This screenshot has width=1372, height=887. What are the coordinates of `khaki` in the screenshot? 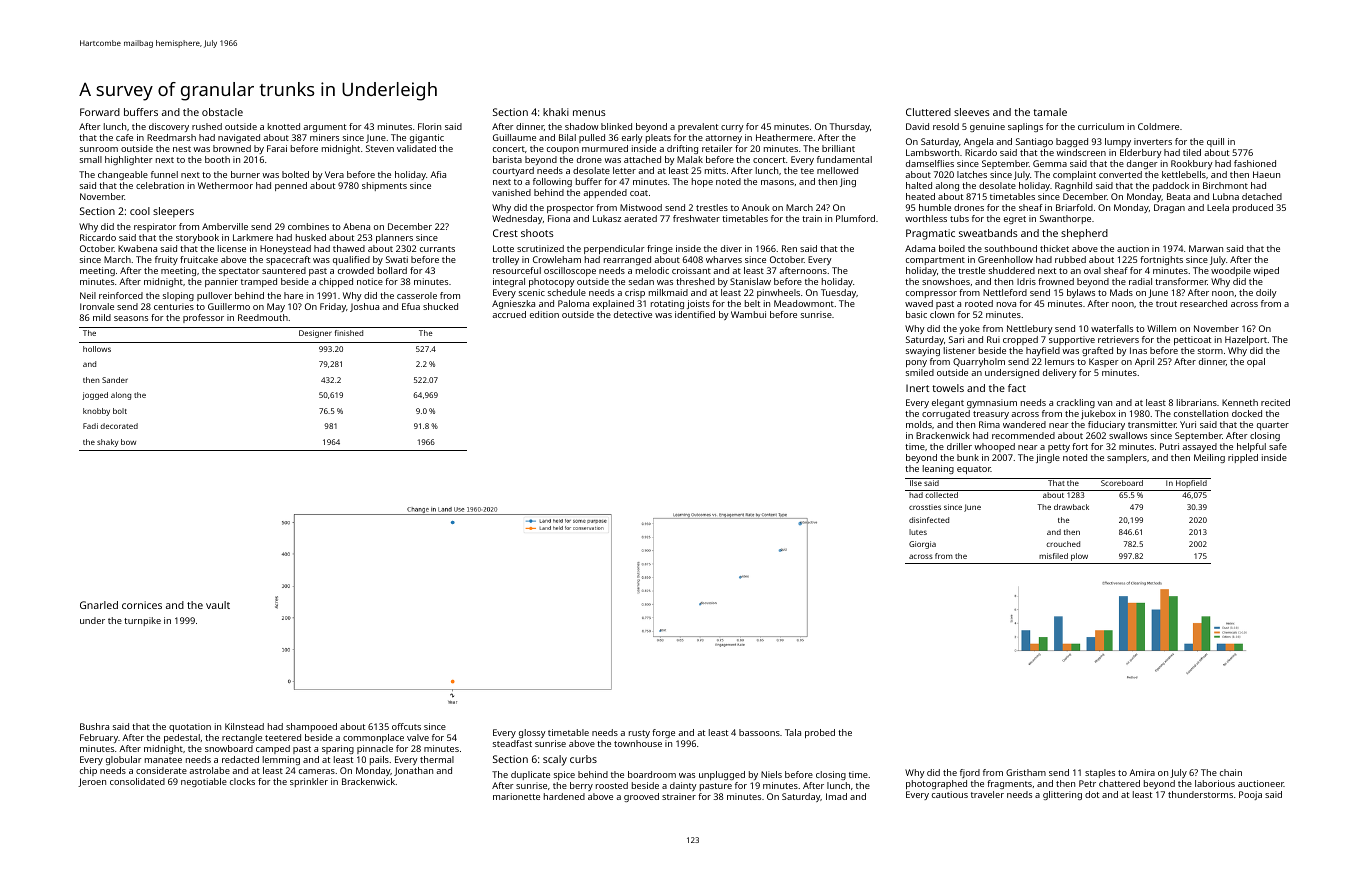 It's located at (556, 112).
